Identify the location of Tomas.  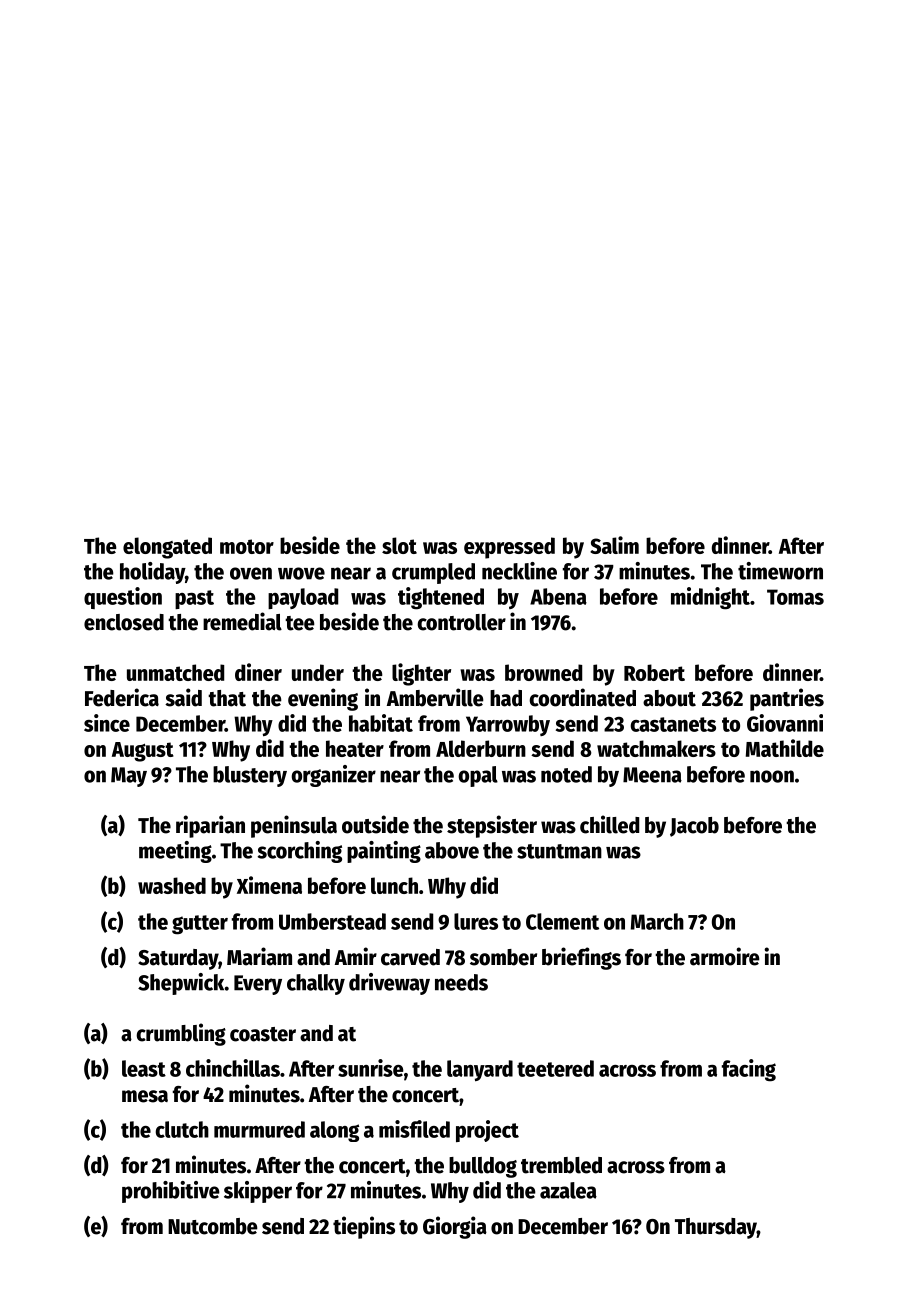
(795, 597).
